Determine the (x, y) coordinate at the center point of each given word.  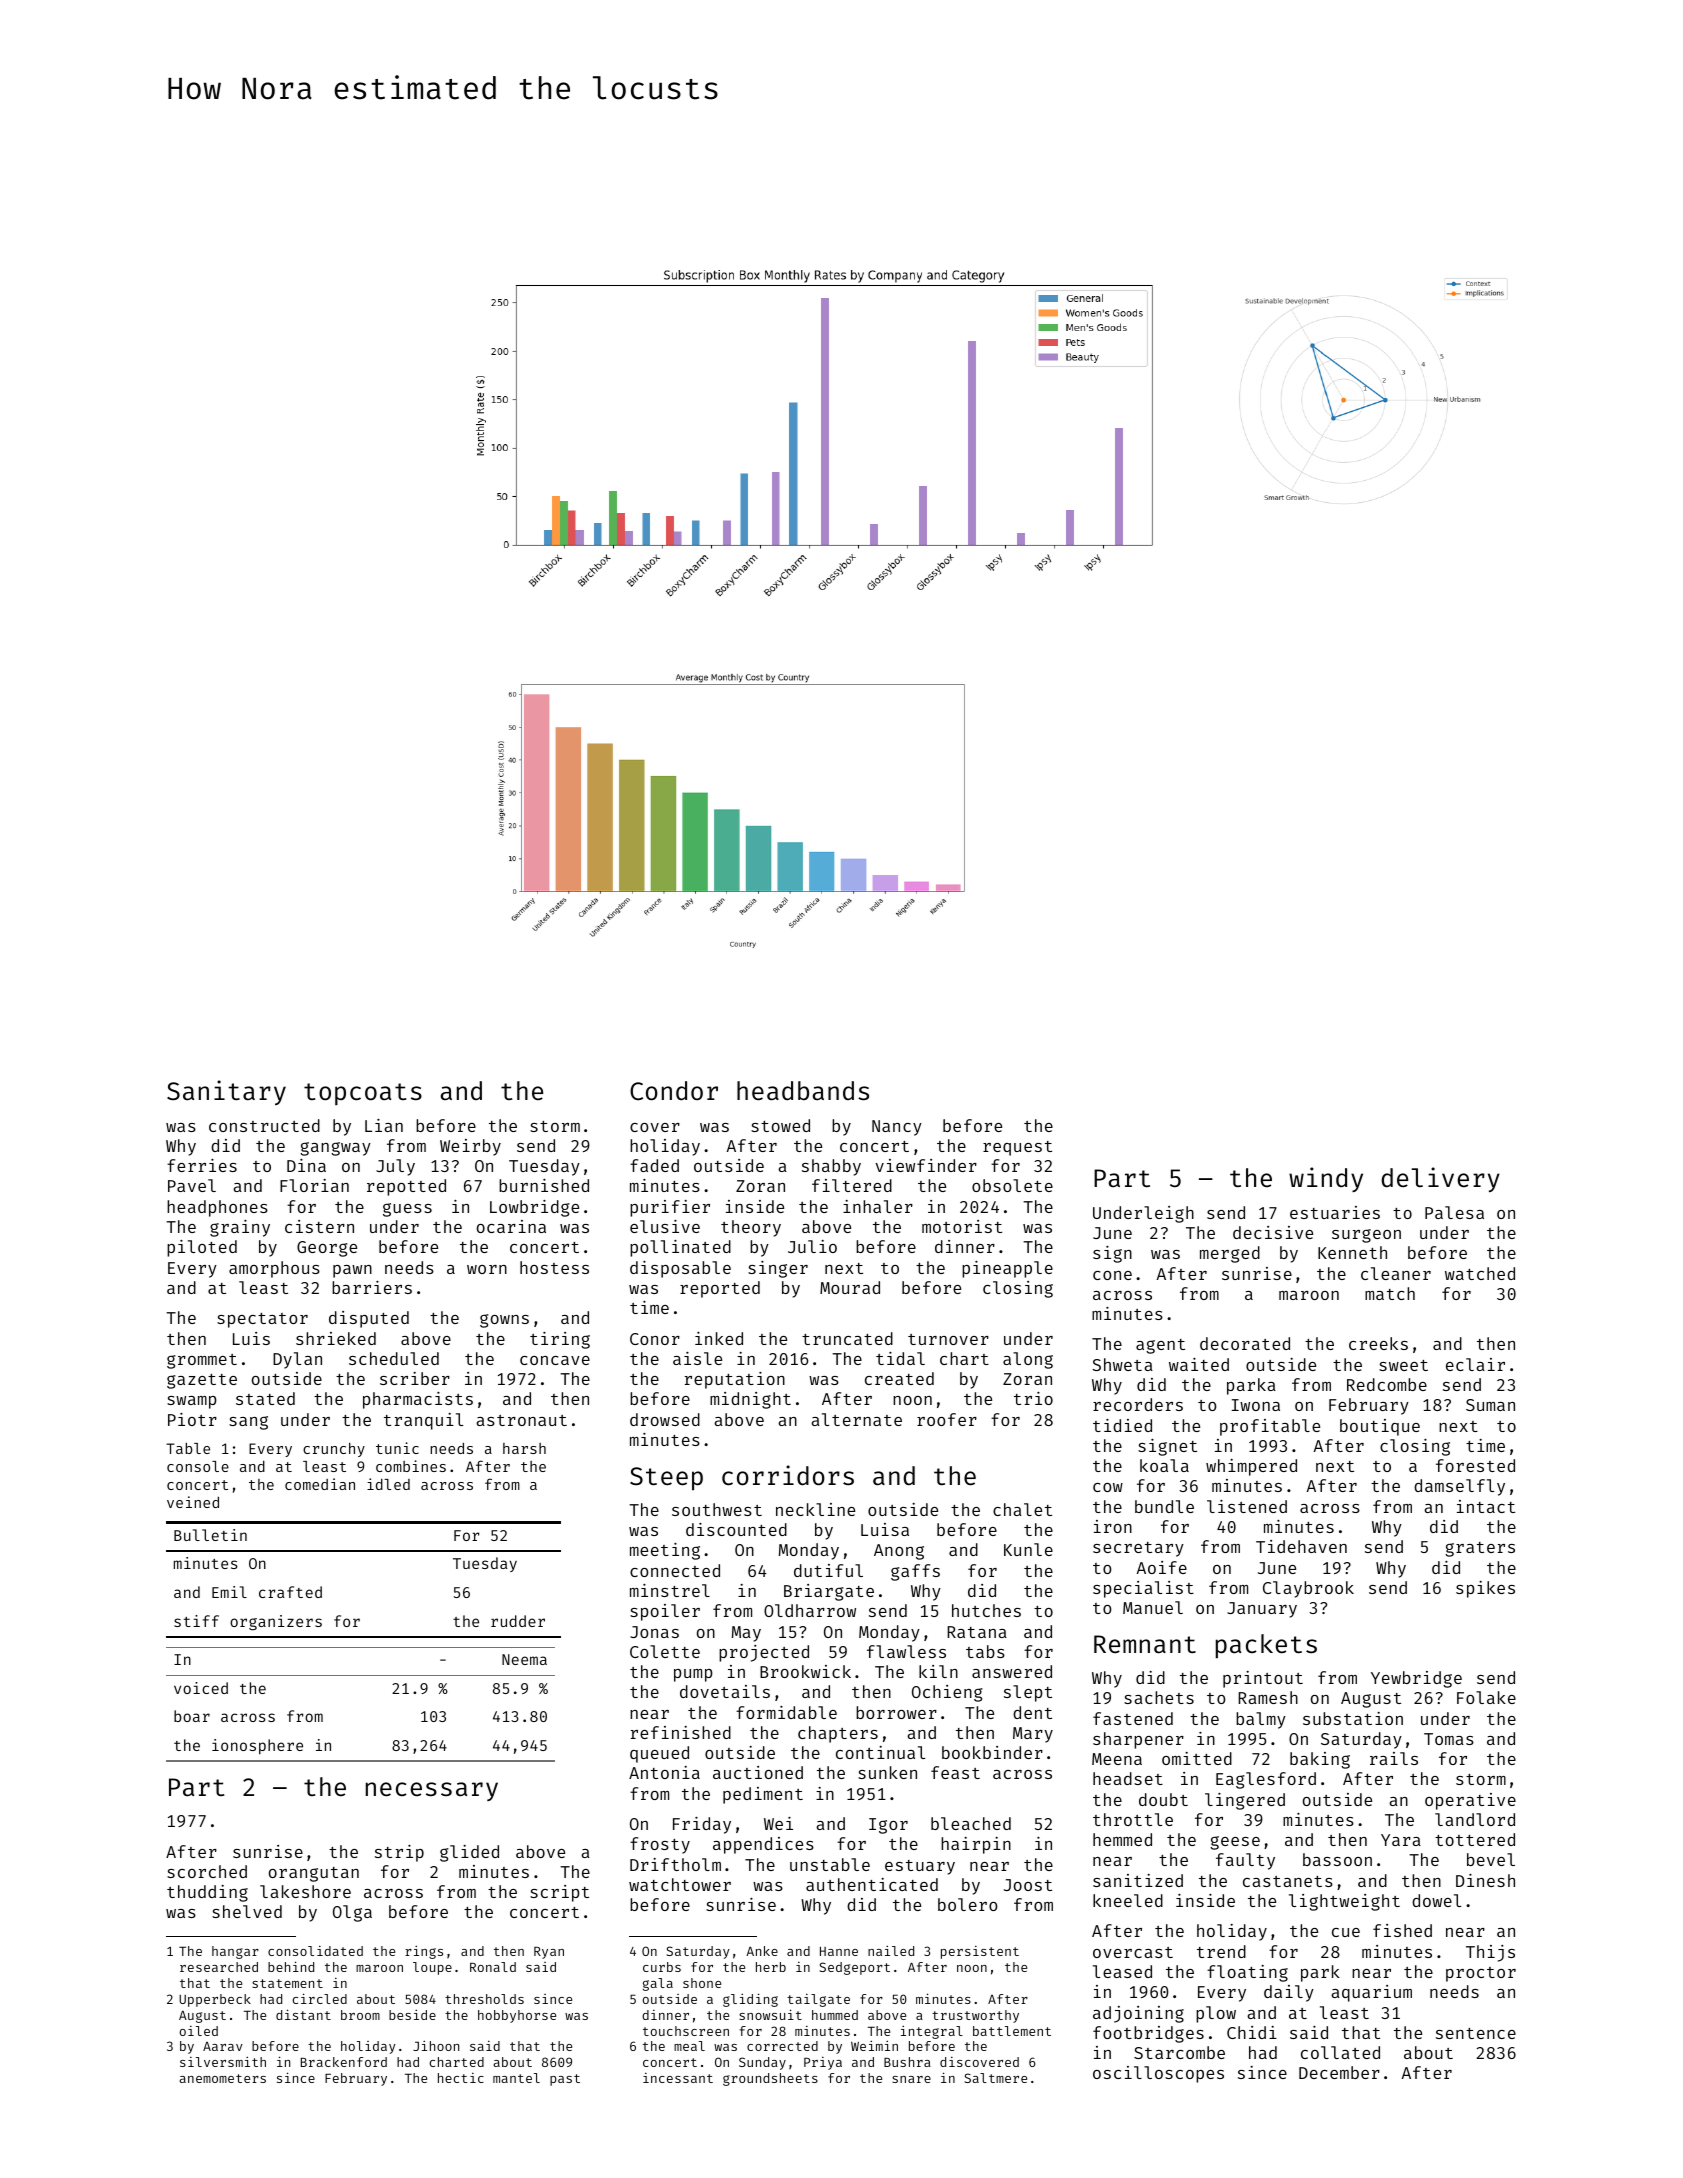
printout (1263, 1679)
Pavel (192, 1185)
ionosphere (257, 1746)
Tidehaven (1301, 1546)
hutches (986, 1610)
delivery (1440, 1180)
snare (911, 2079)
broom (360, 2015)
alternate (856, 1419)
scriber (415, 1378)
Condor (674, 1091)
